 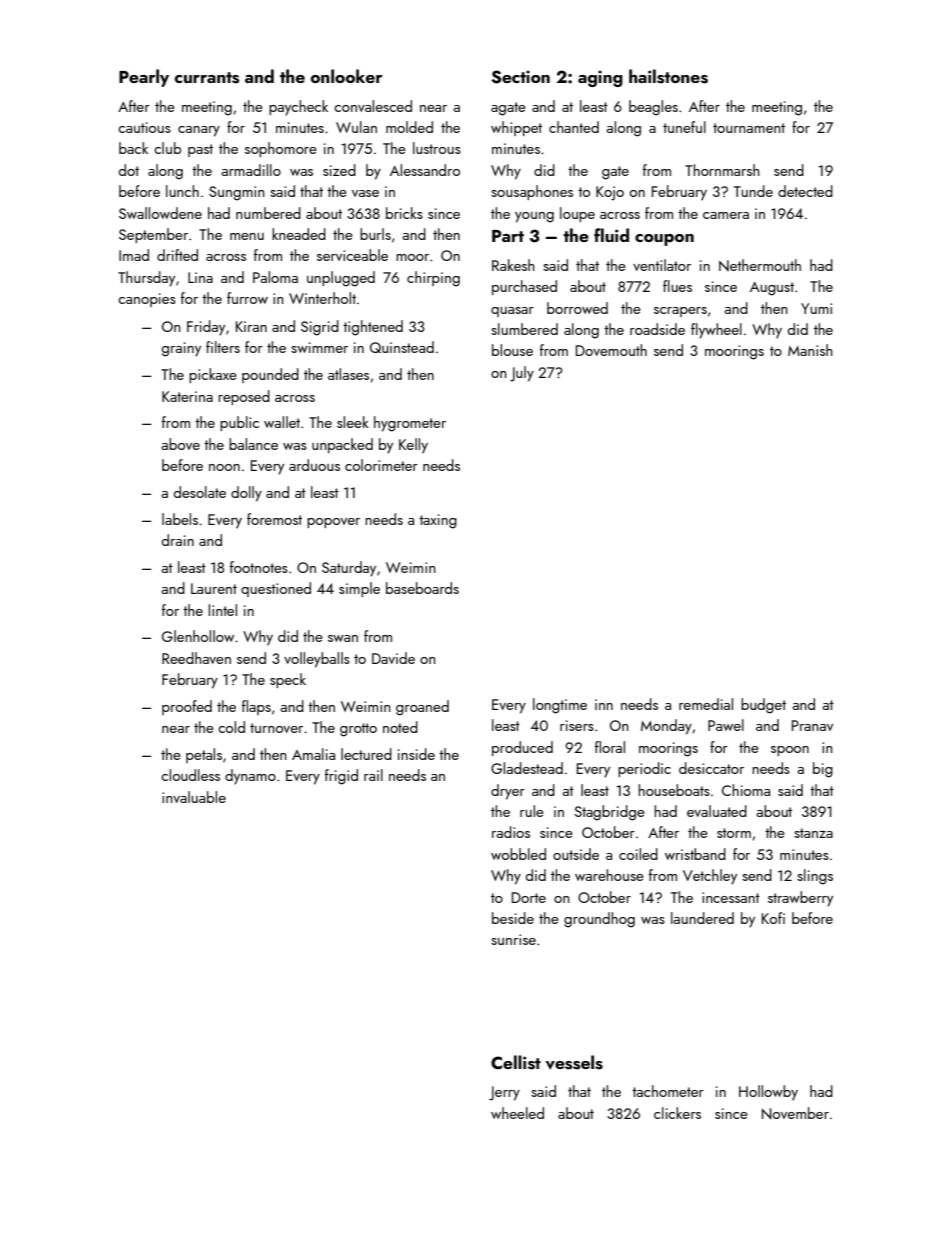 What do you see at coordinates (288, 680) in the page?
I see `speck` at bounding box center [288, 680].
